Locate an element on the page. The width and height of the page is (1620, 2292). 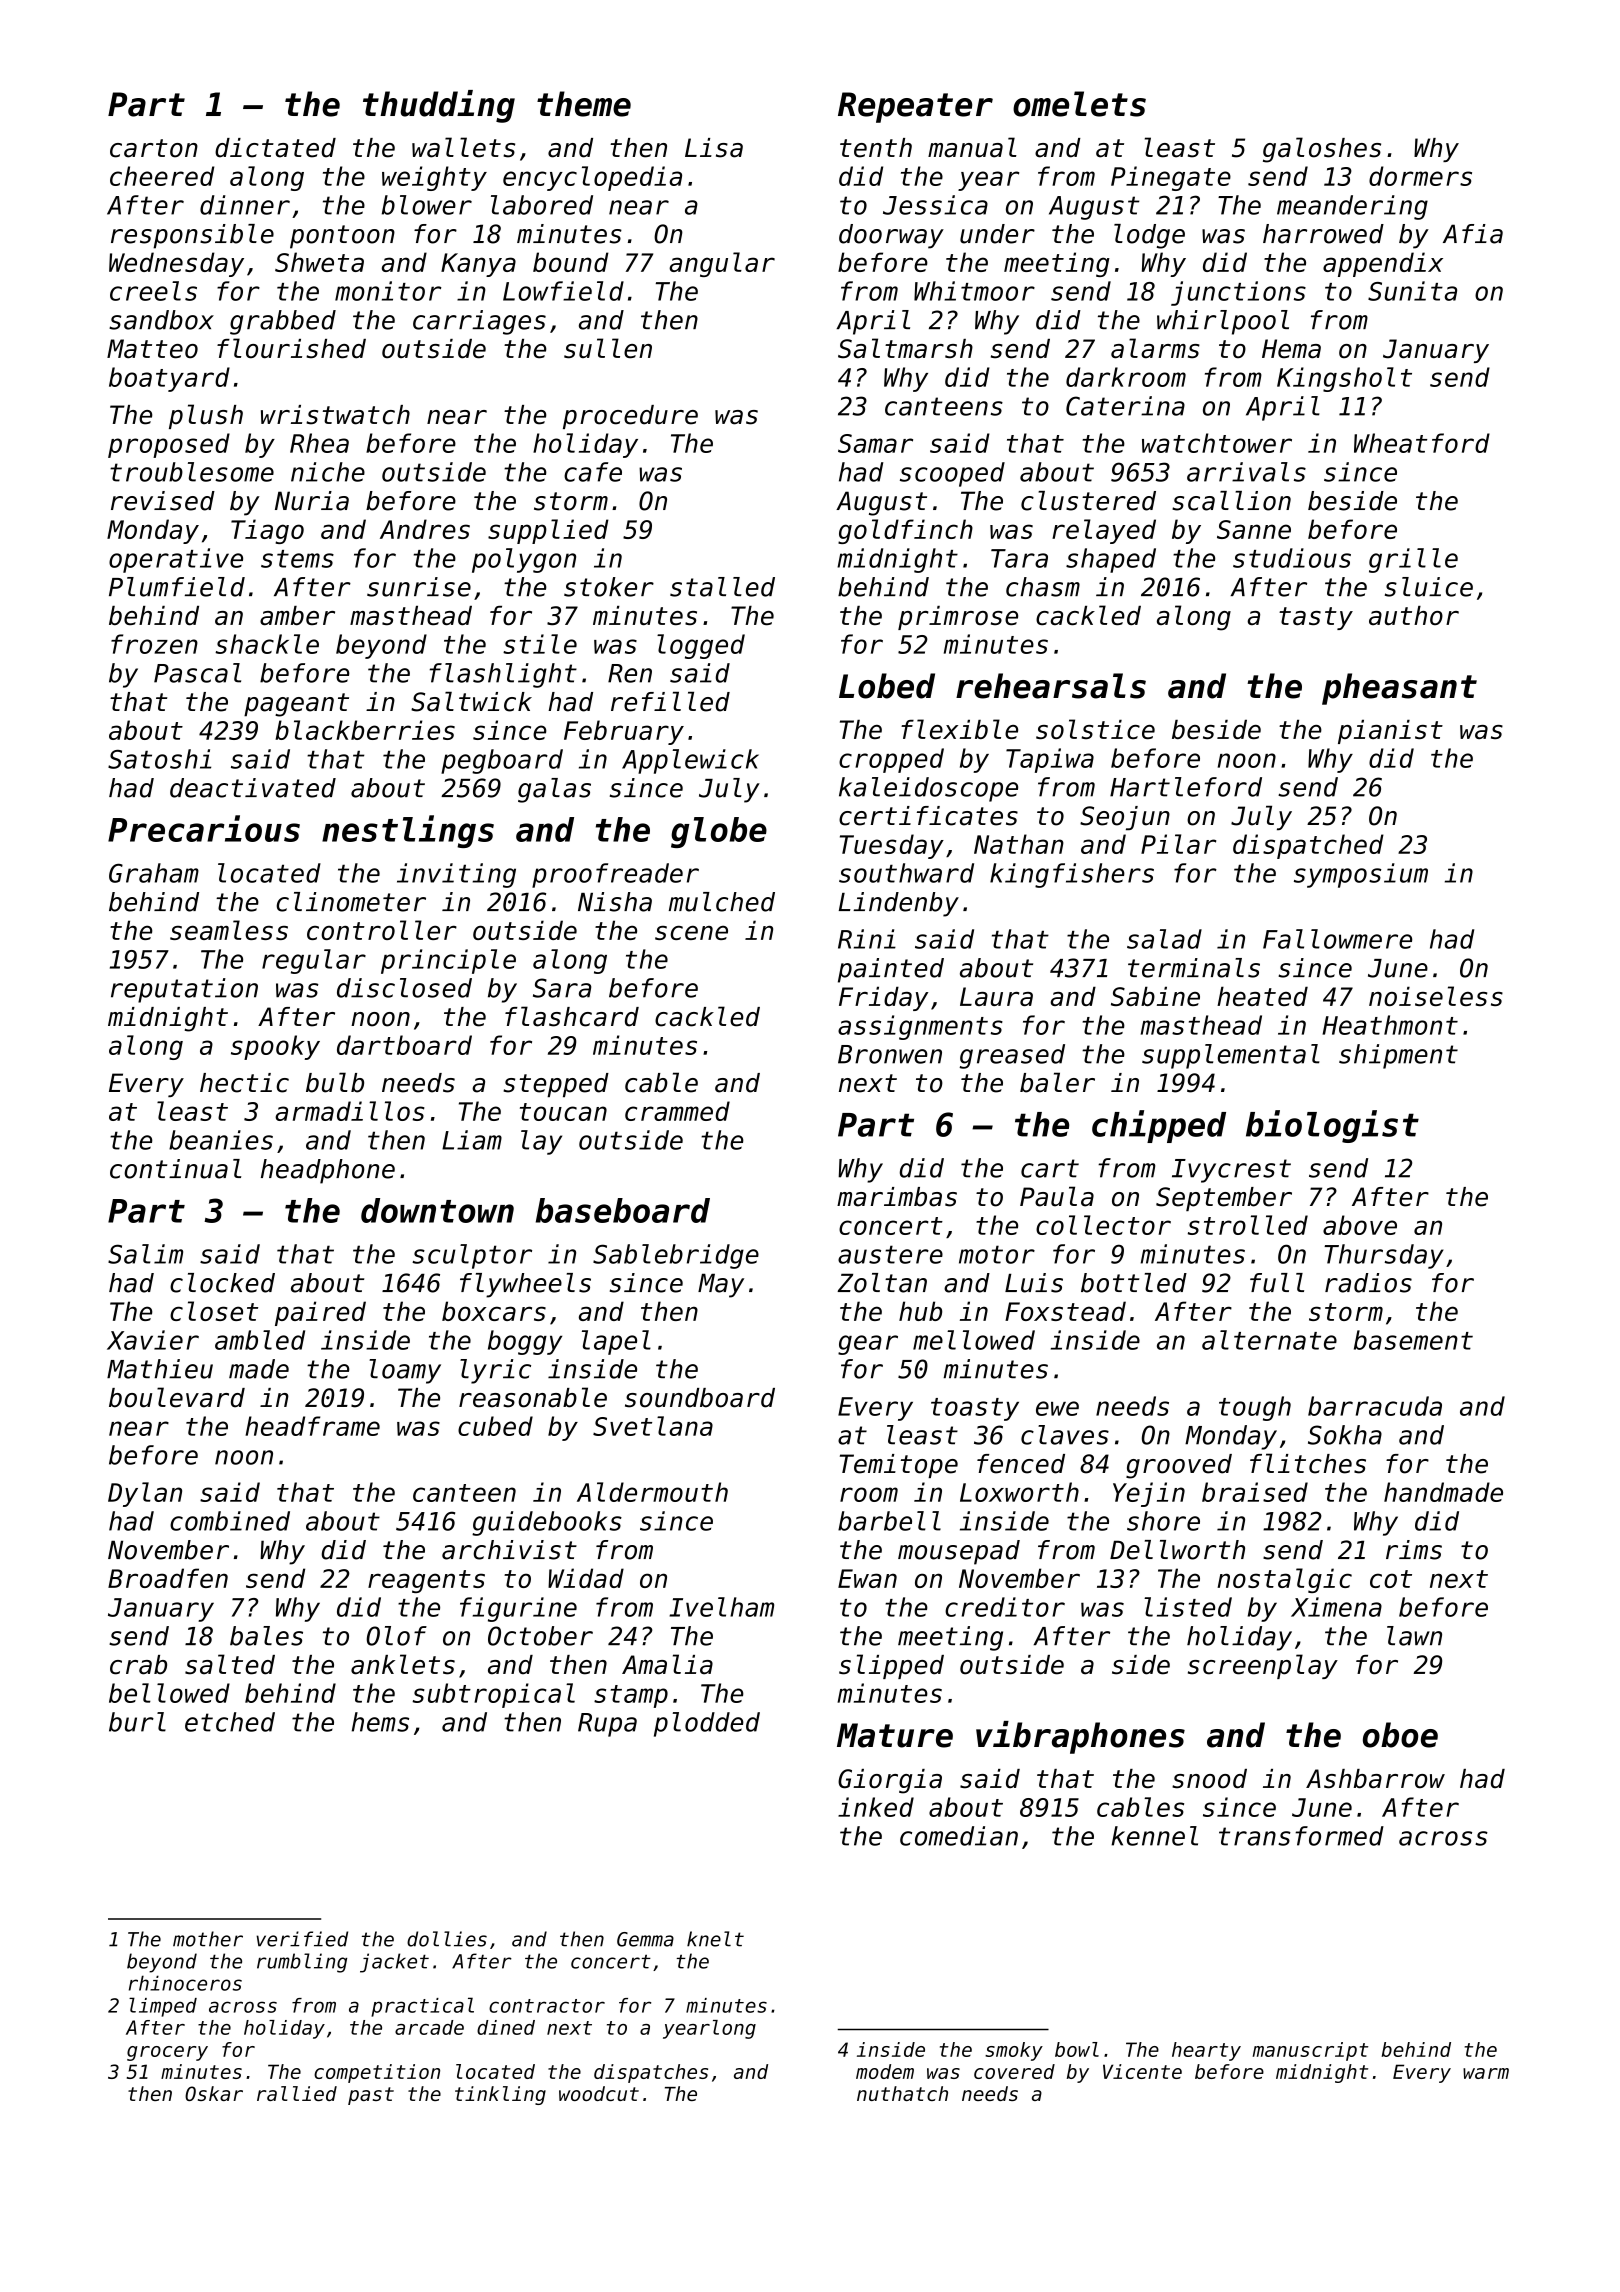
subtropical is located at coordinates (493, 1695).
